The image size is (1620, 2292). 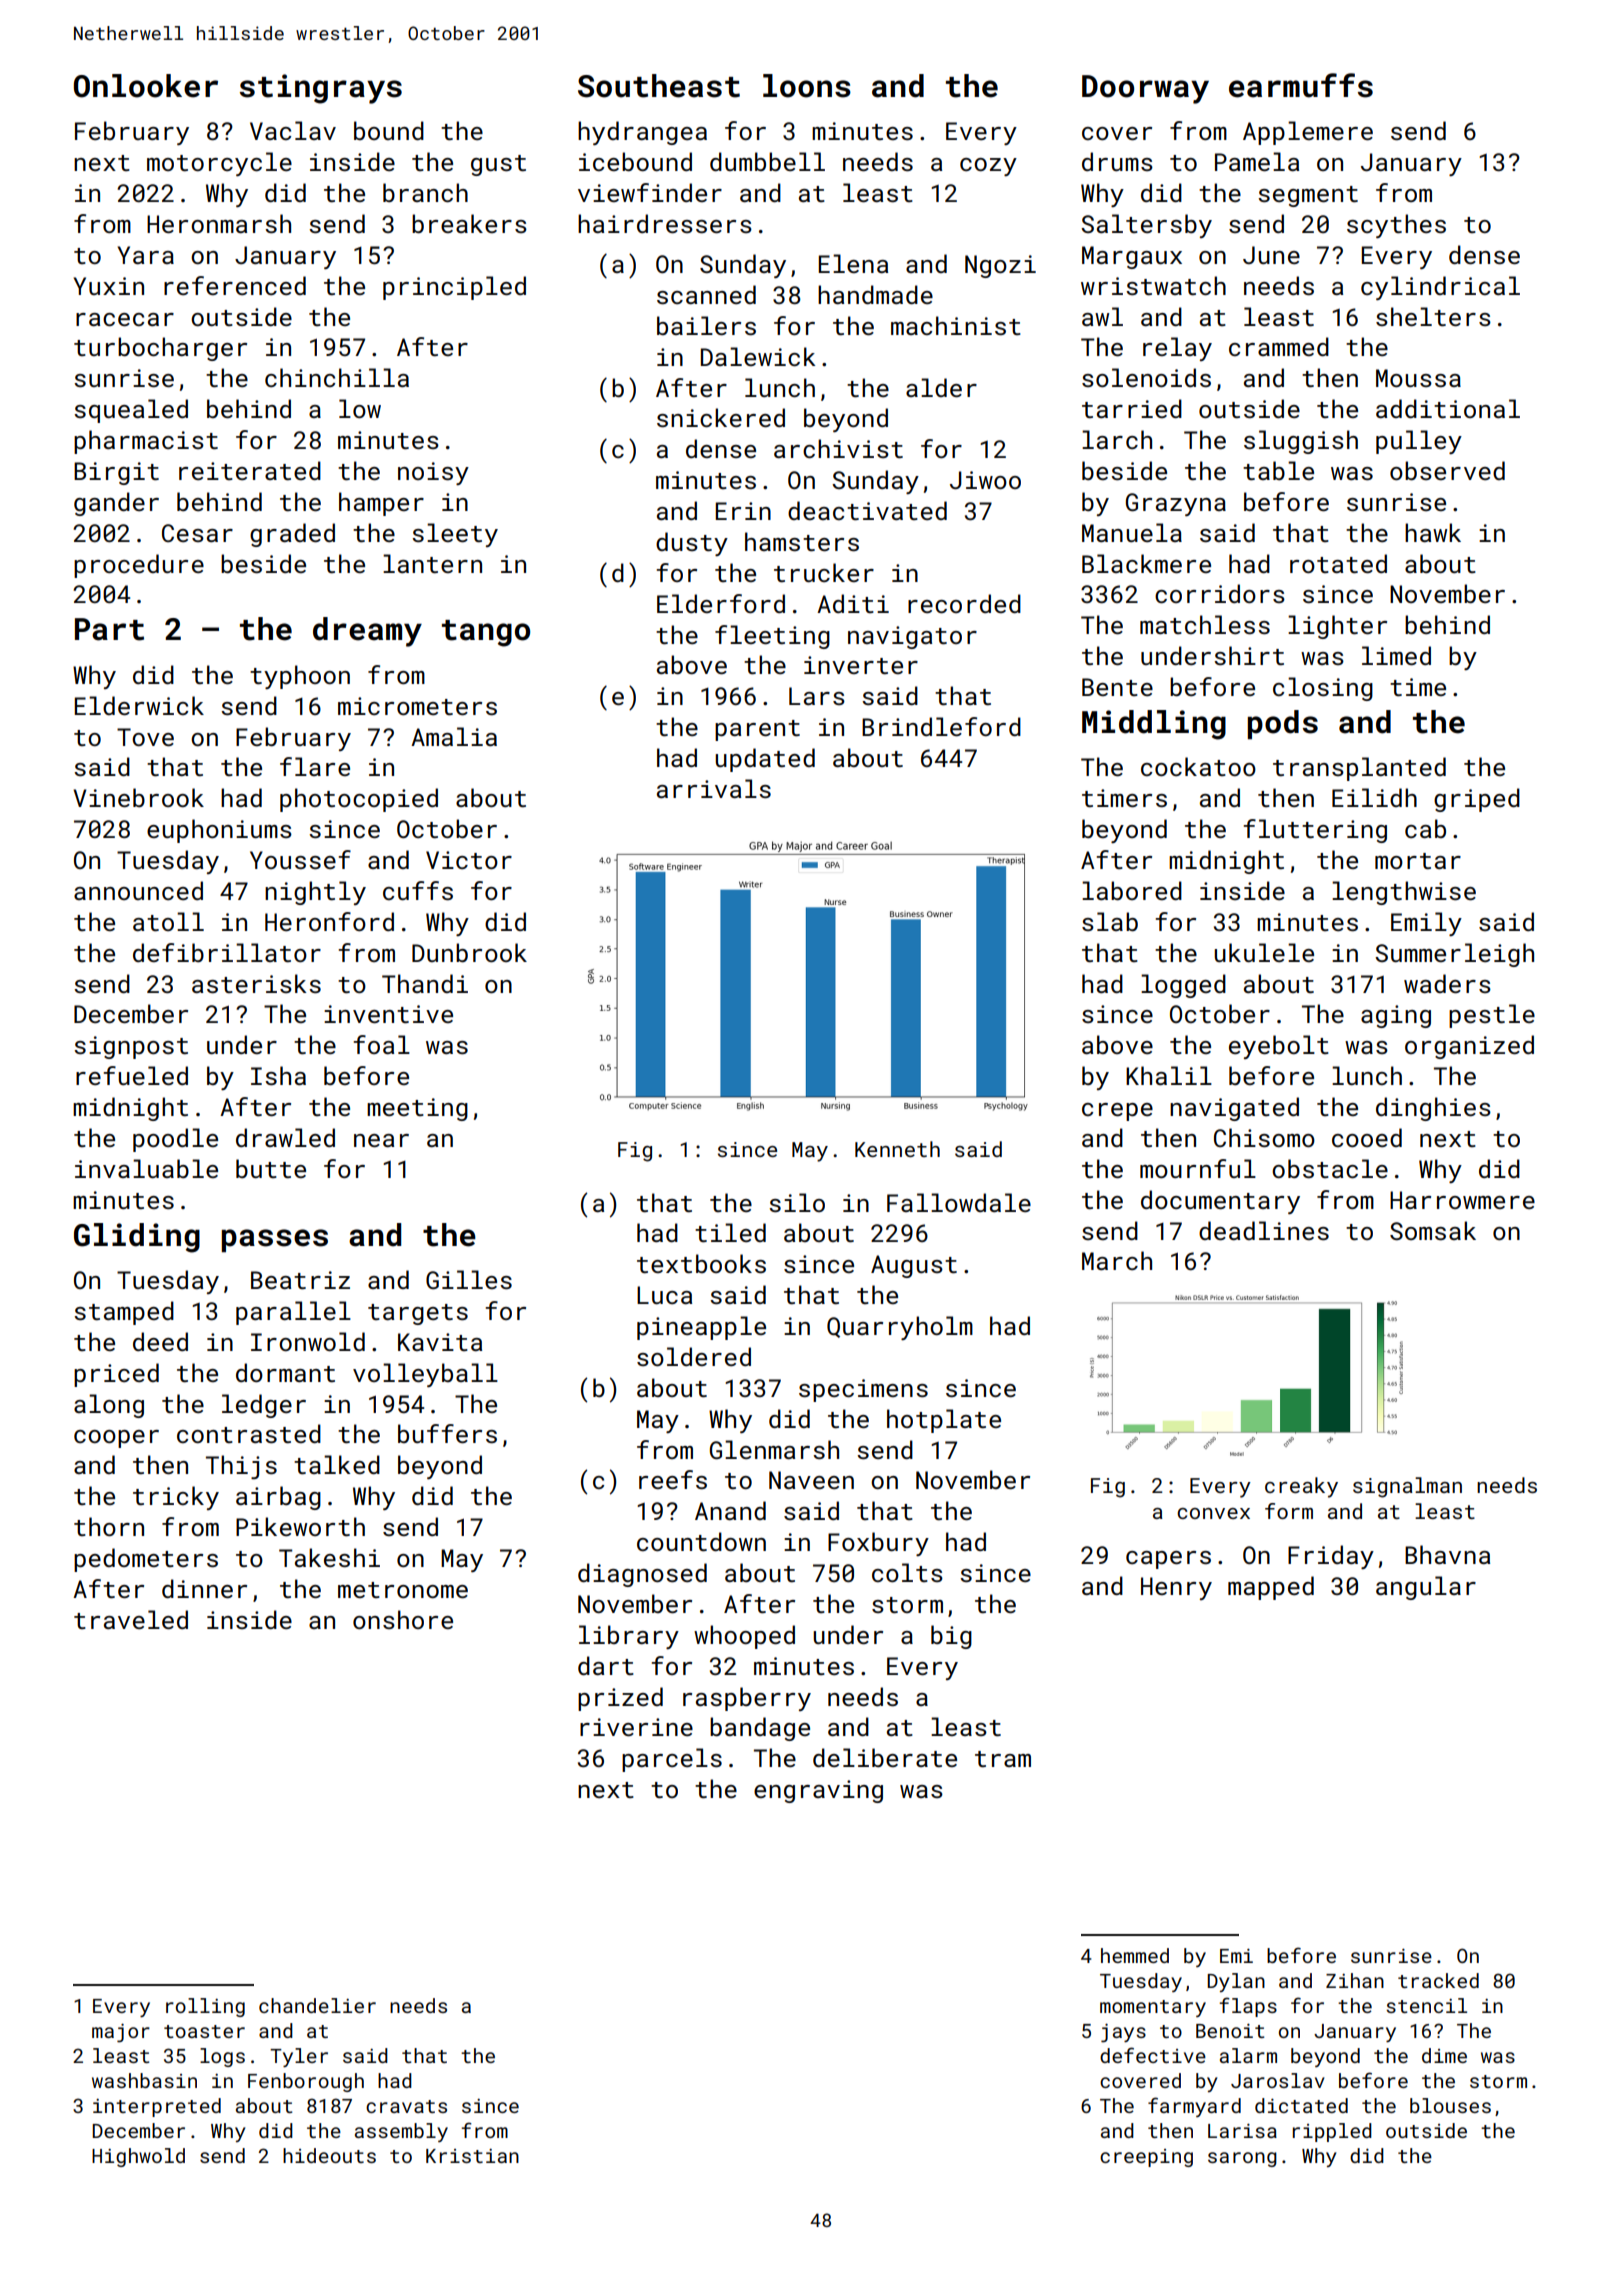 What do you see at coordinates (941, 387) in the screenshot?
I see `alder` at bounding box center [941, 387].
